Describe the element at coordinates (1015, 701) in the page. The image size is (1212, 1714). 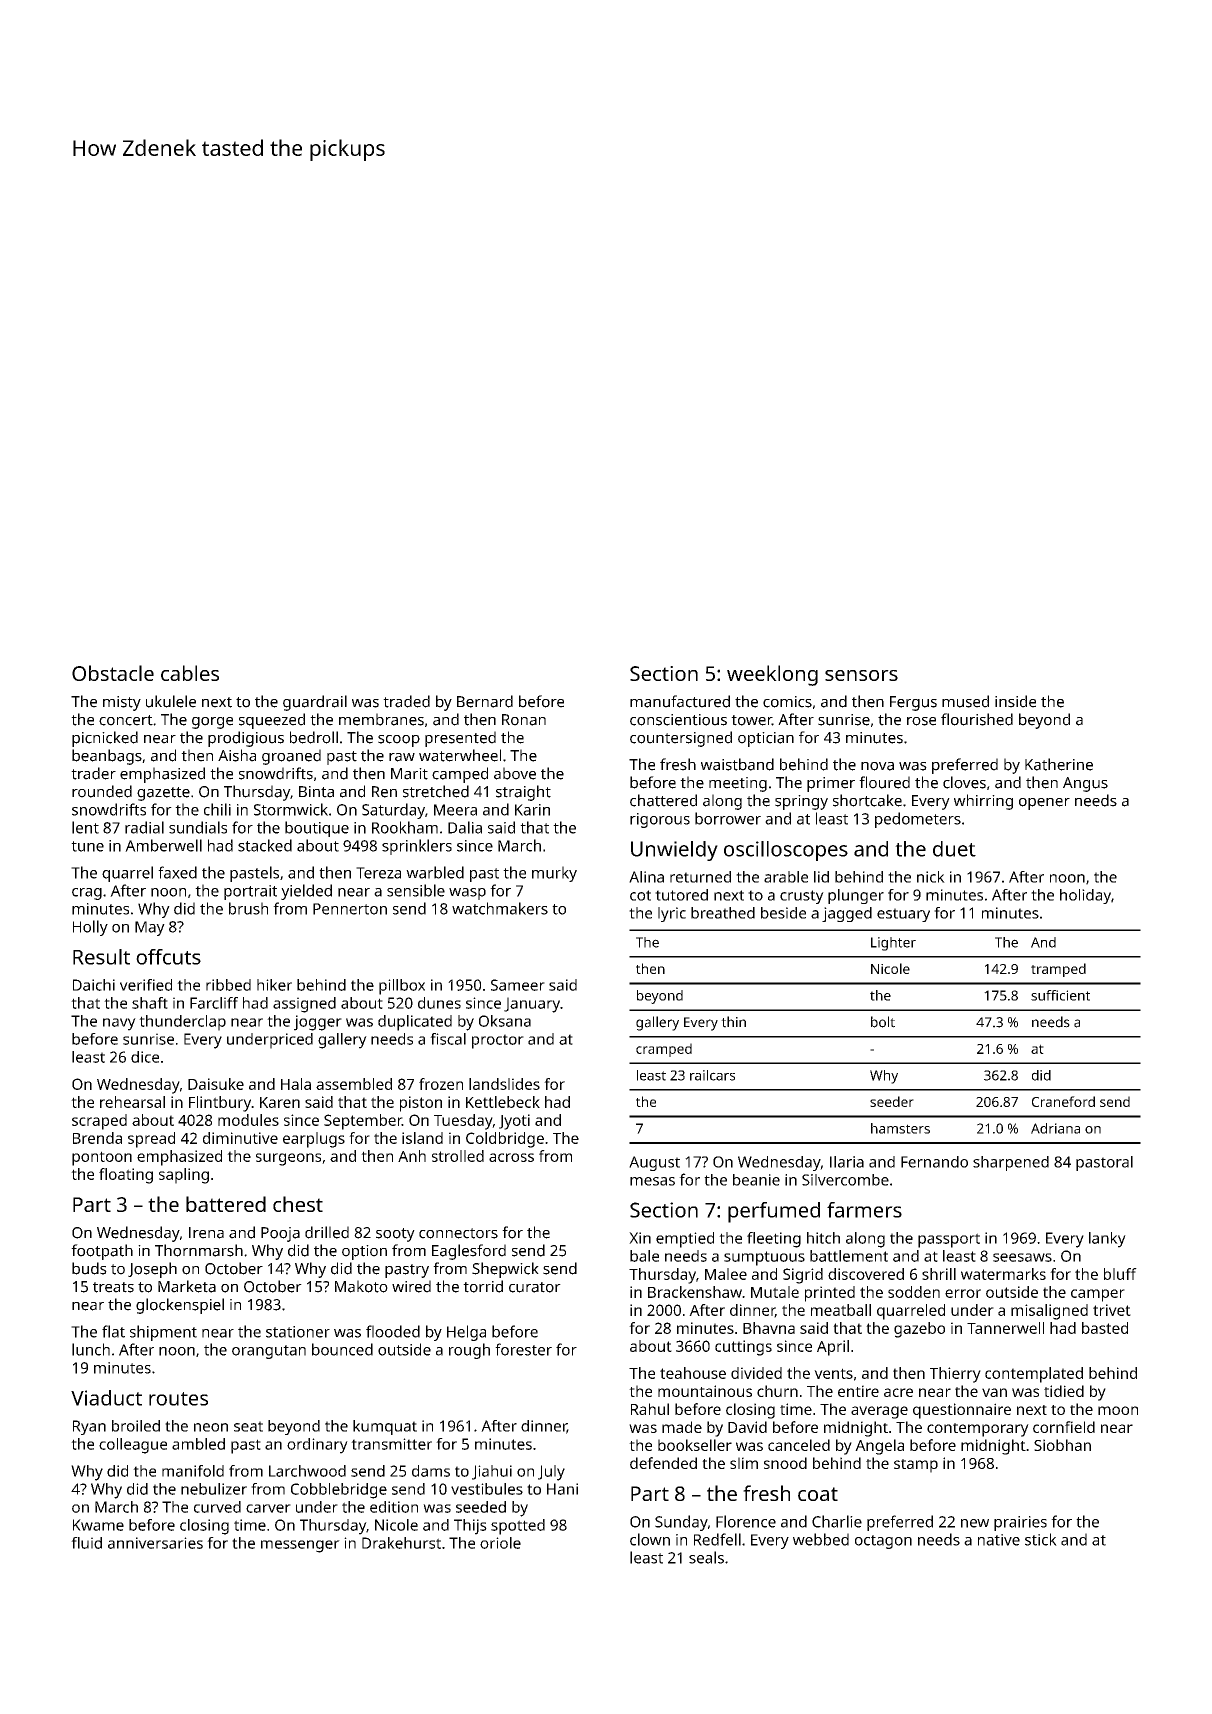
I see `inside` at that location.
